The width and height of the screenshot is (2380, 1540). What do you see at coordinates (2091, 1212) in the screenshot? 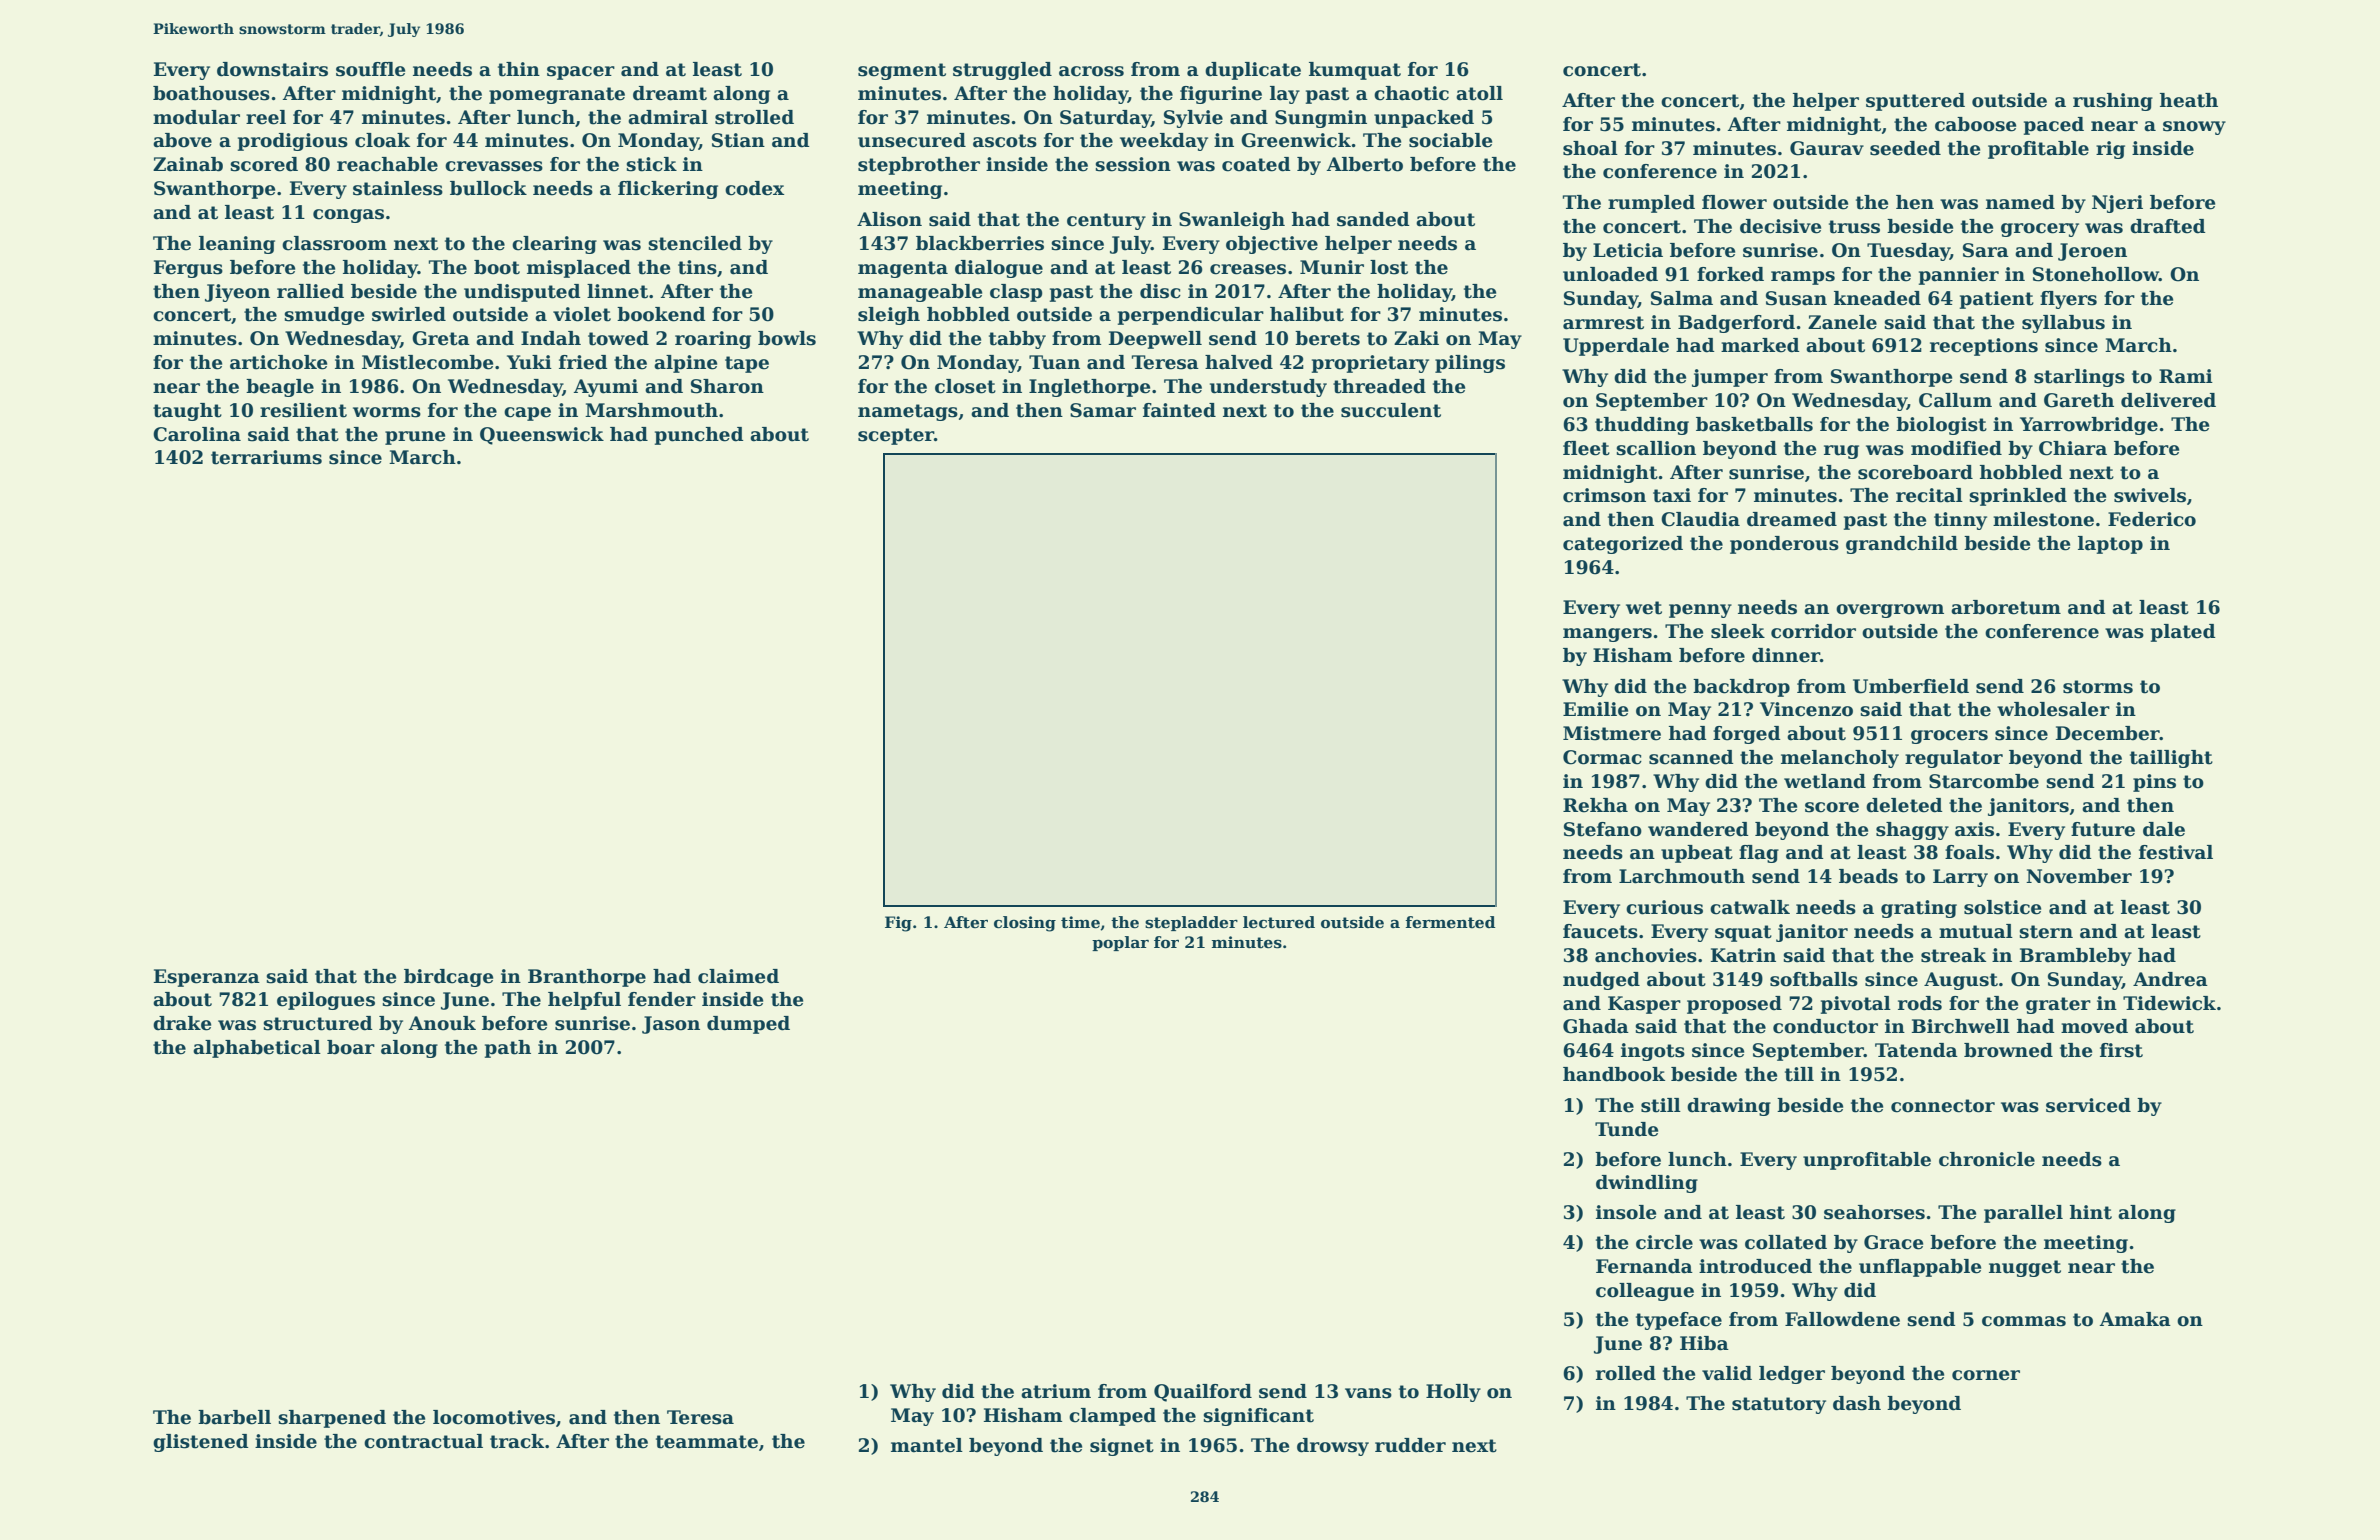
I see `hint` at bounding box center [2091, 1212].
